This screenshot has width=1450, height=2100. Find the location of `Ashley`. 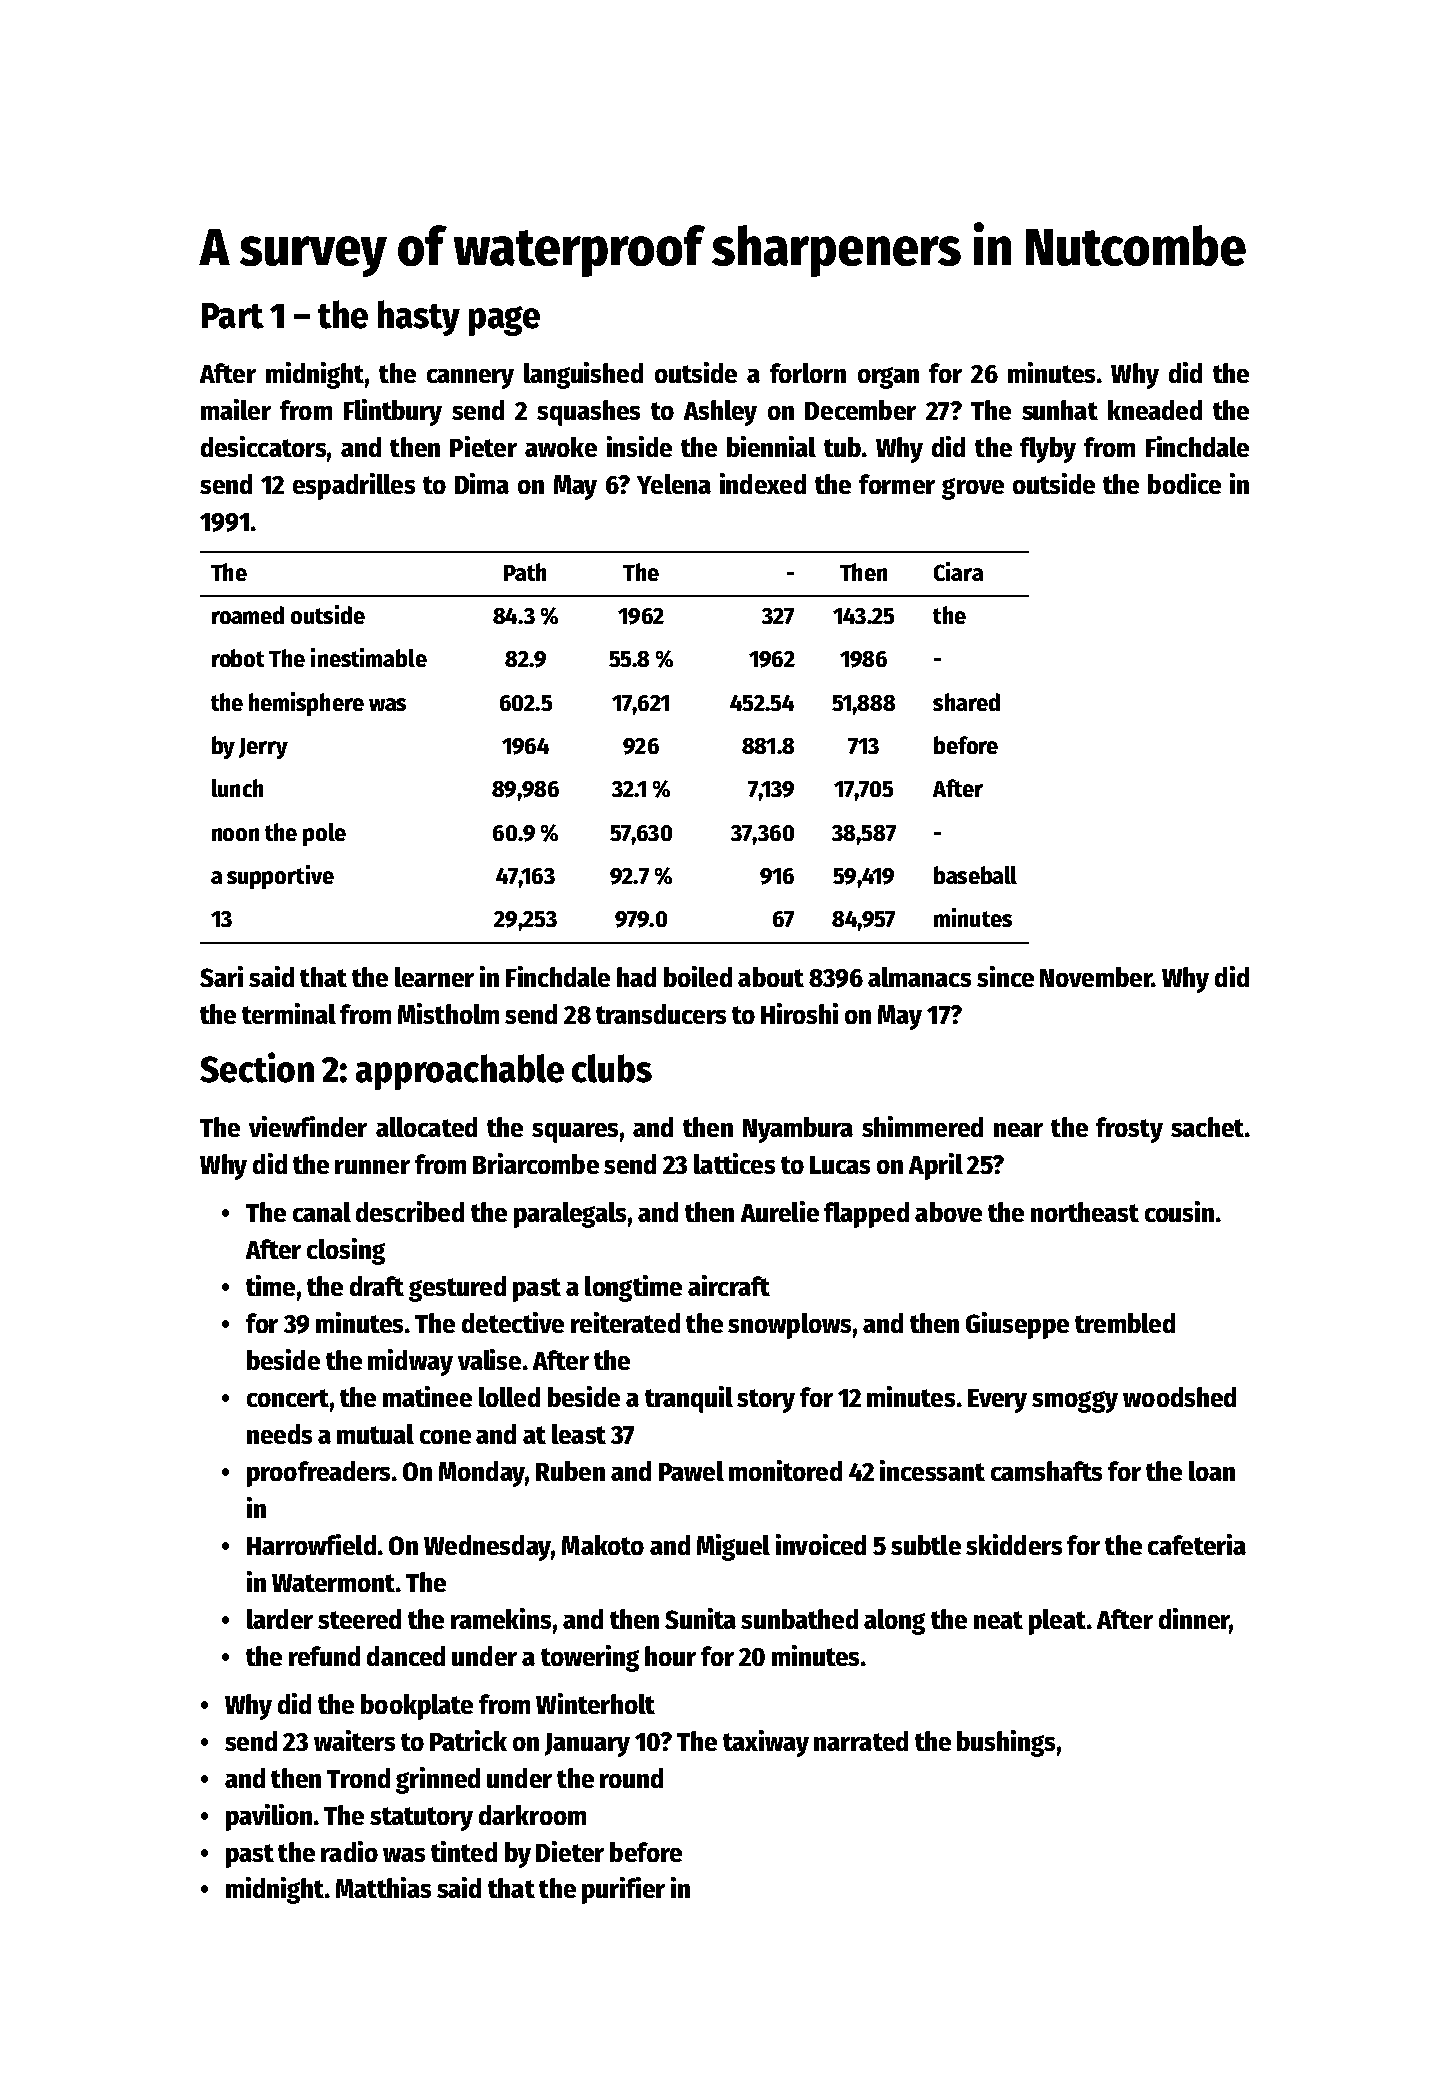

Ashley is located at coordinates (720, 413).
